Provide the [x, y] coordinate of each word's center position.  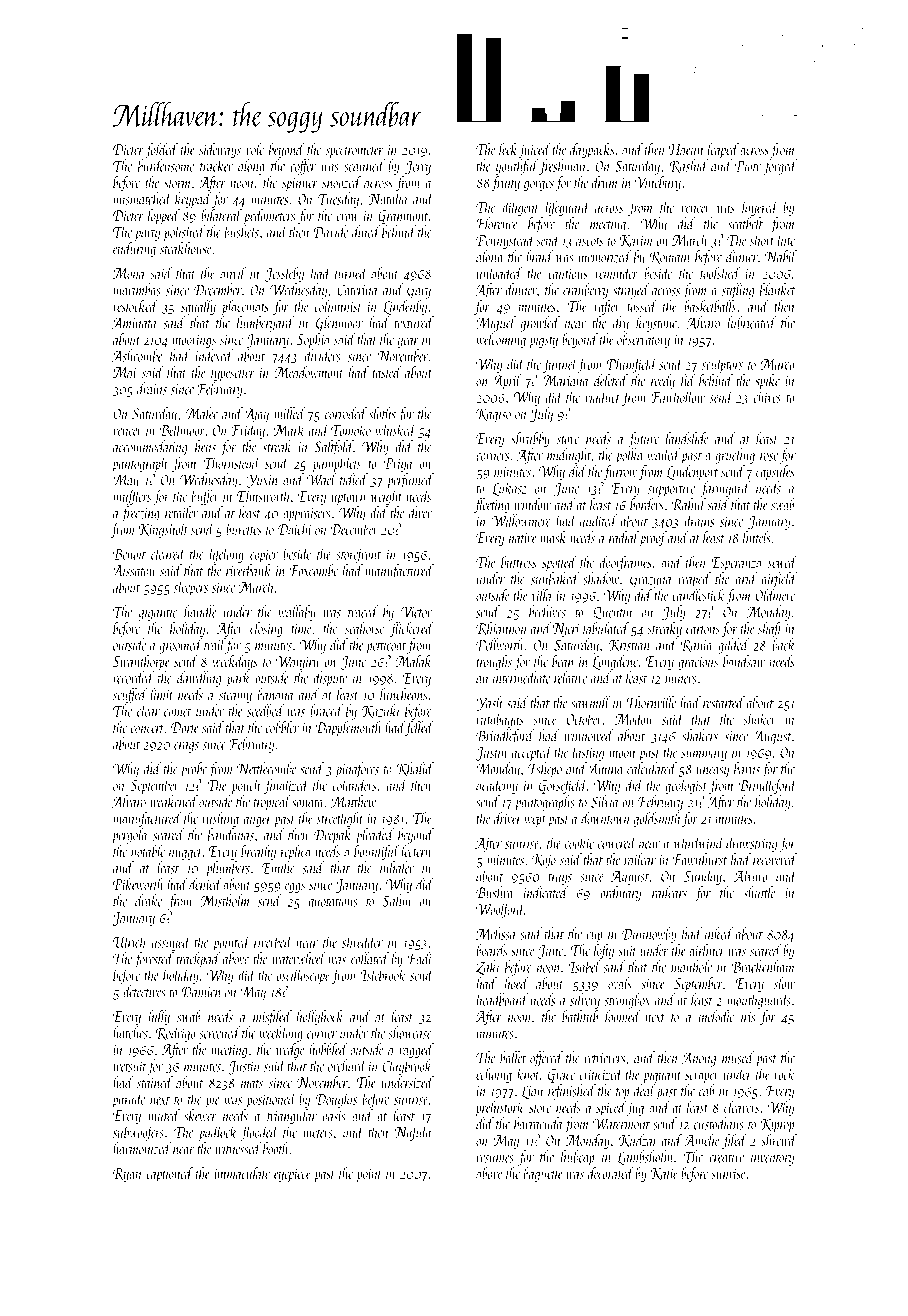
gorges [539, 186]
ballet [513, 1057]
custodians [719, 1123]
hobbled [328, 1049]
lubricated [751, 322]
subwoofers [138, 1133]
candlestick [698, 595]
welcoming [501, 340]
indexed [214, 355]
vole [255, 149]
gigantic [158, 614]
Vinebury [658, 183]
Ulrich [129, 941]
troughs [494, 662]
